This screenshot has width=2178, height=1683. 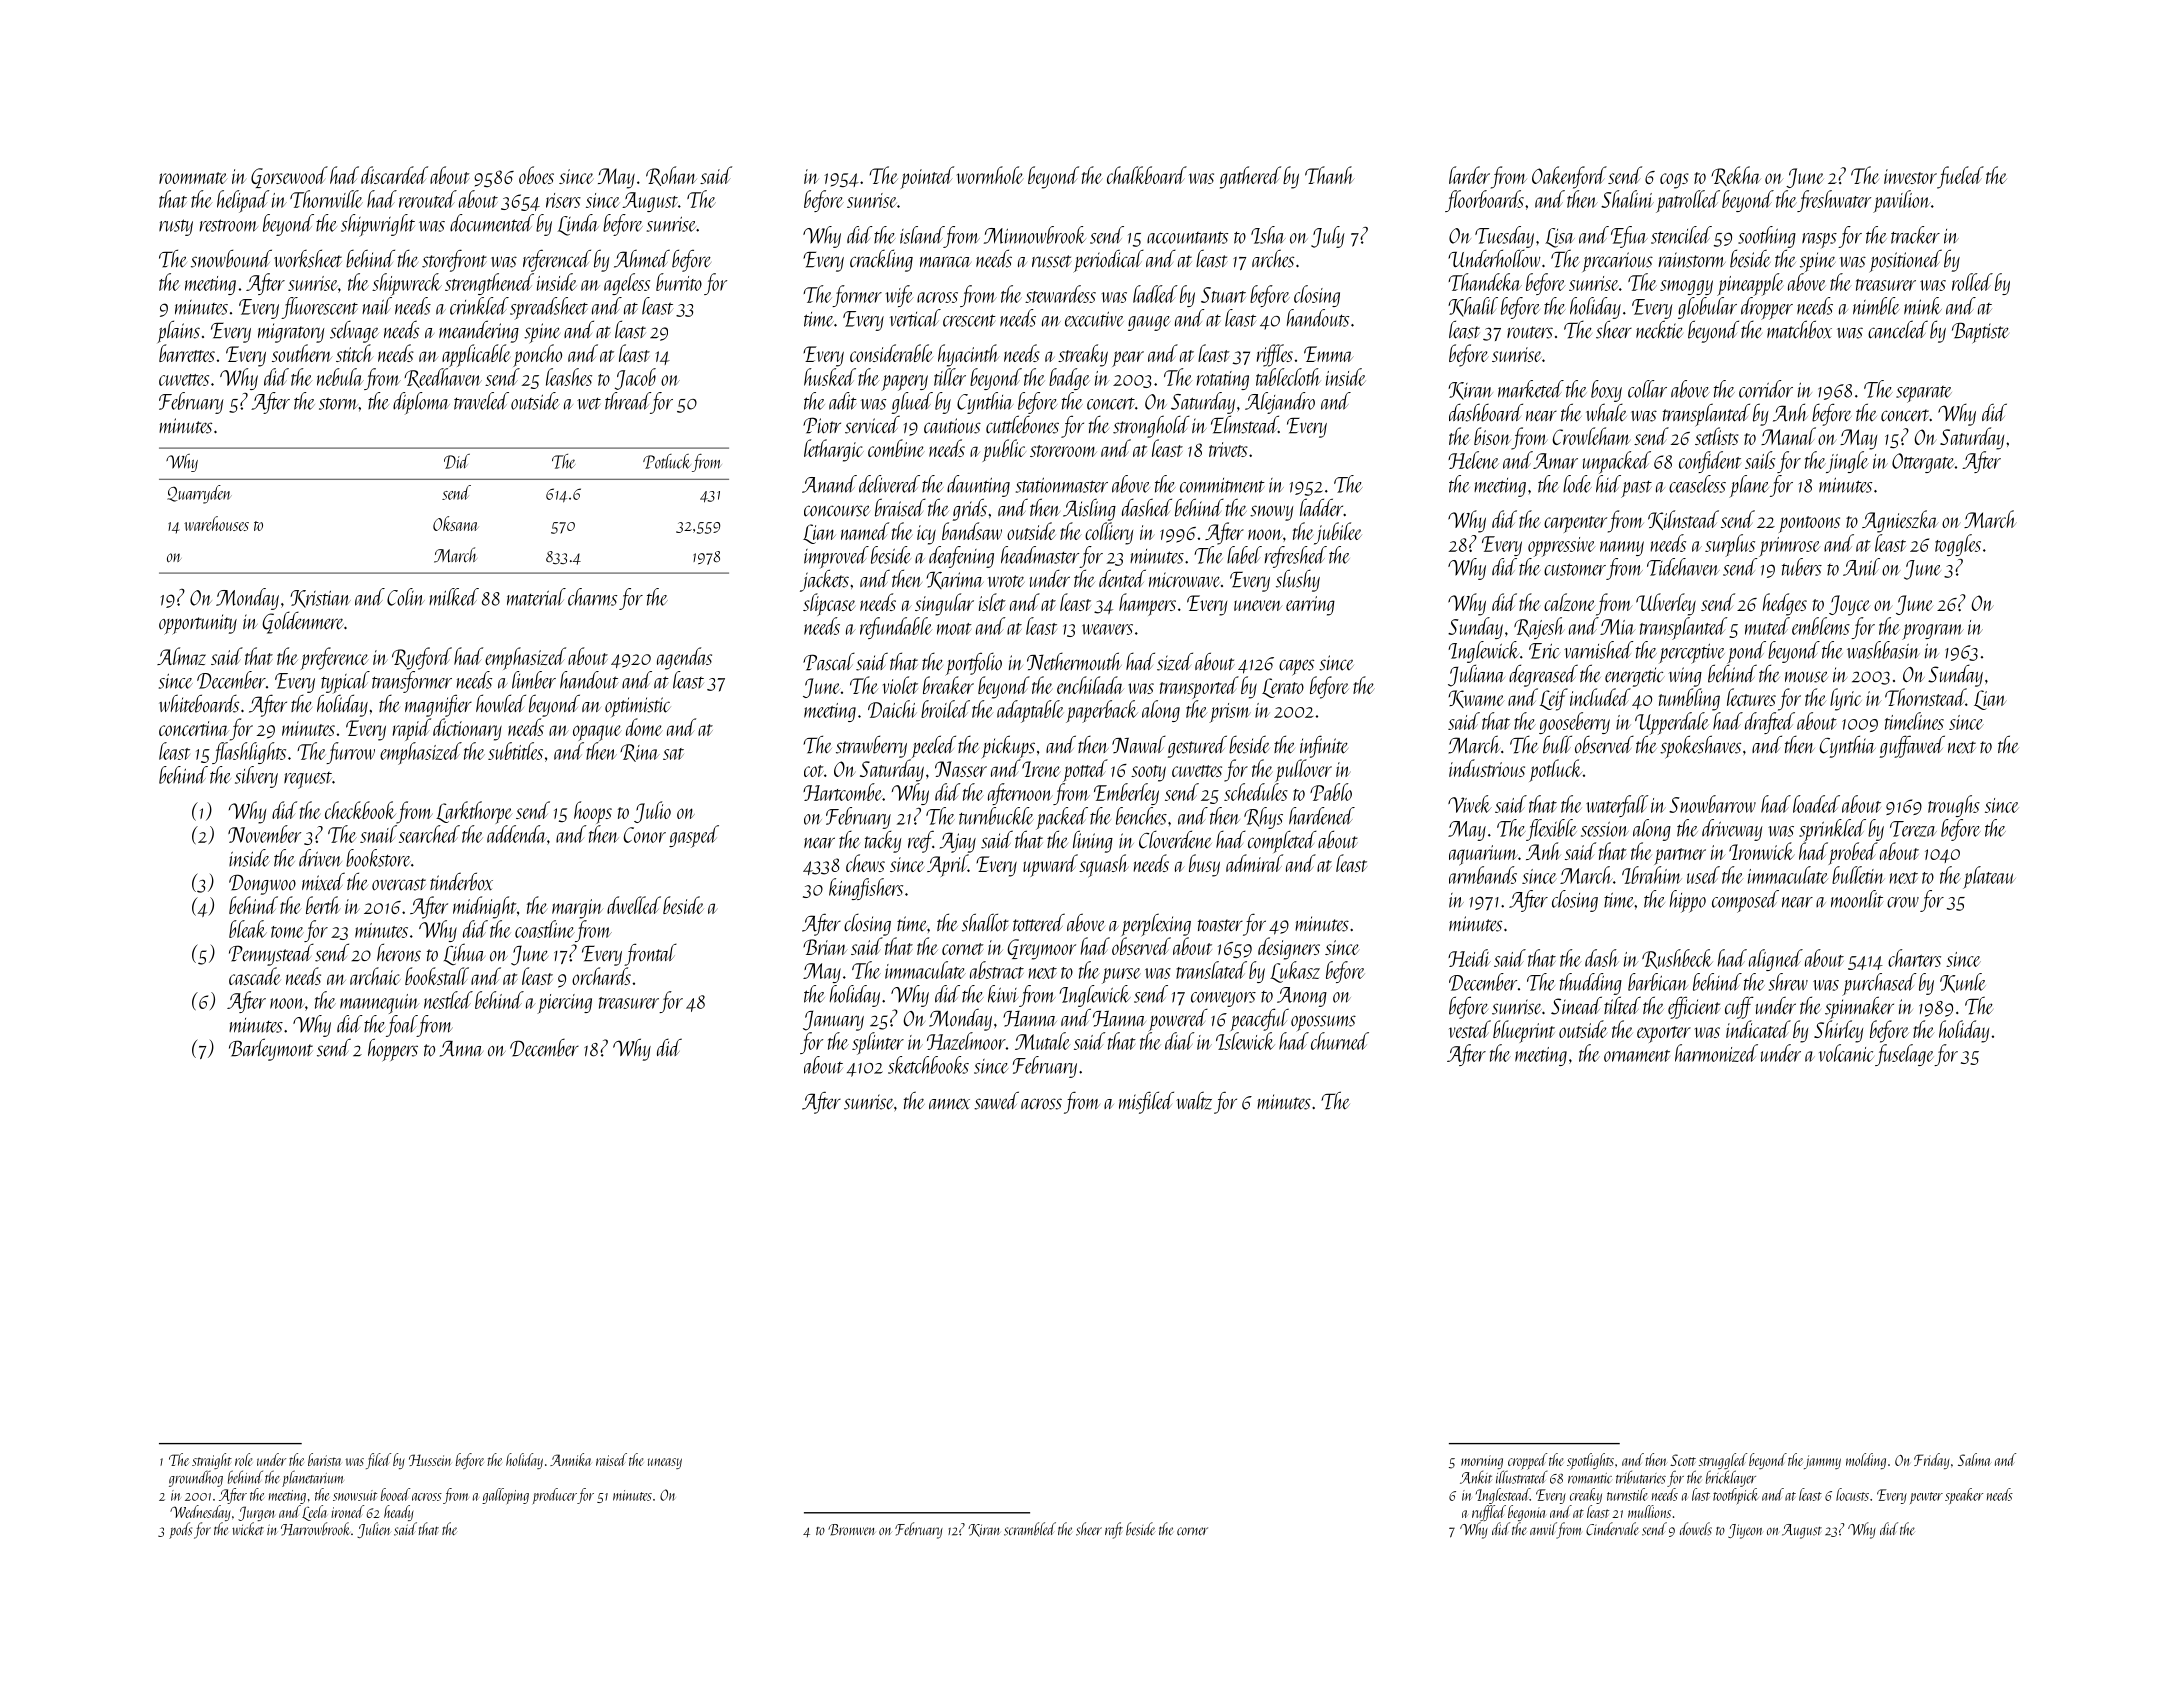 What do you see at coordinates (271, 1049) in the screenshot?
I see `Barleymont` at bounding box center [271, 1049].
